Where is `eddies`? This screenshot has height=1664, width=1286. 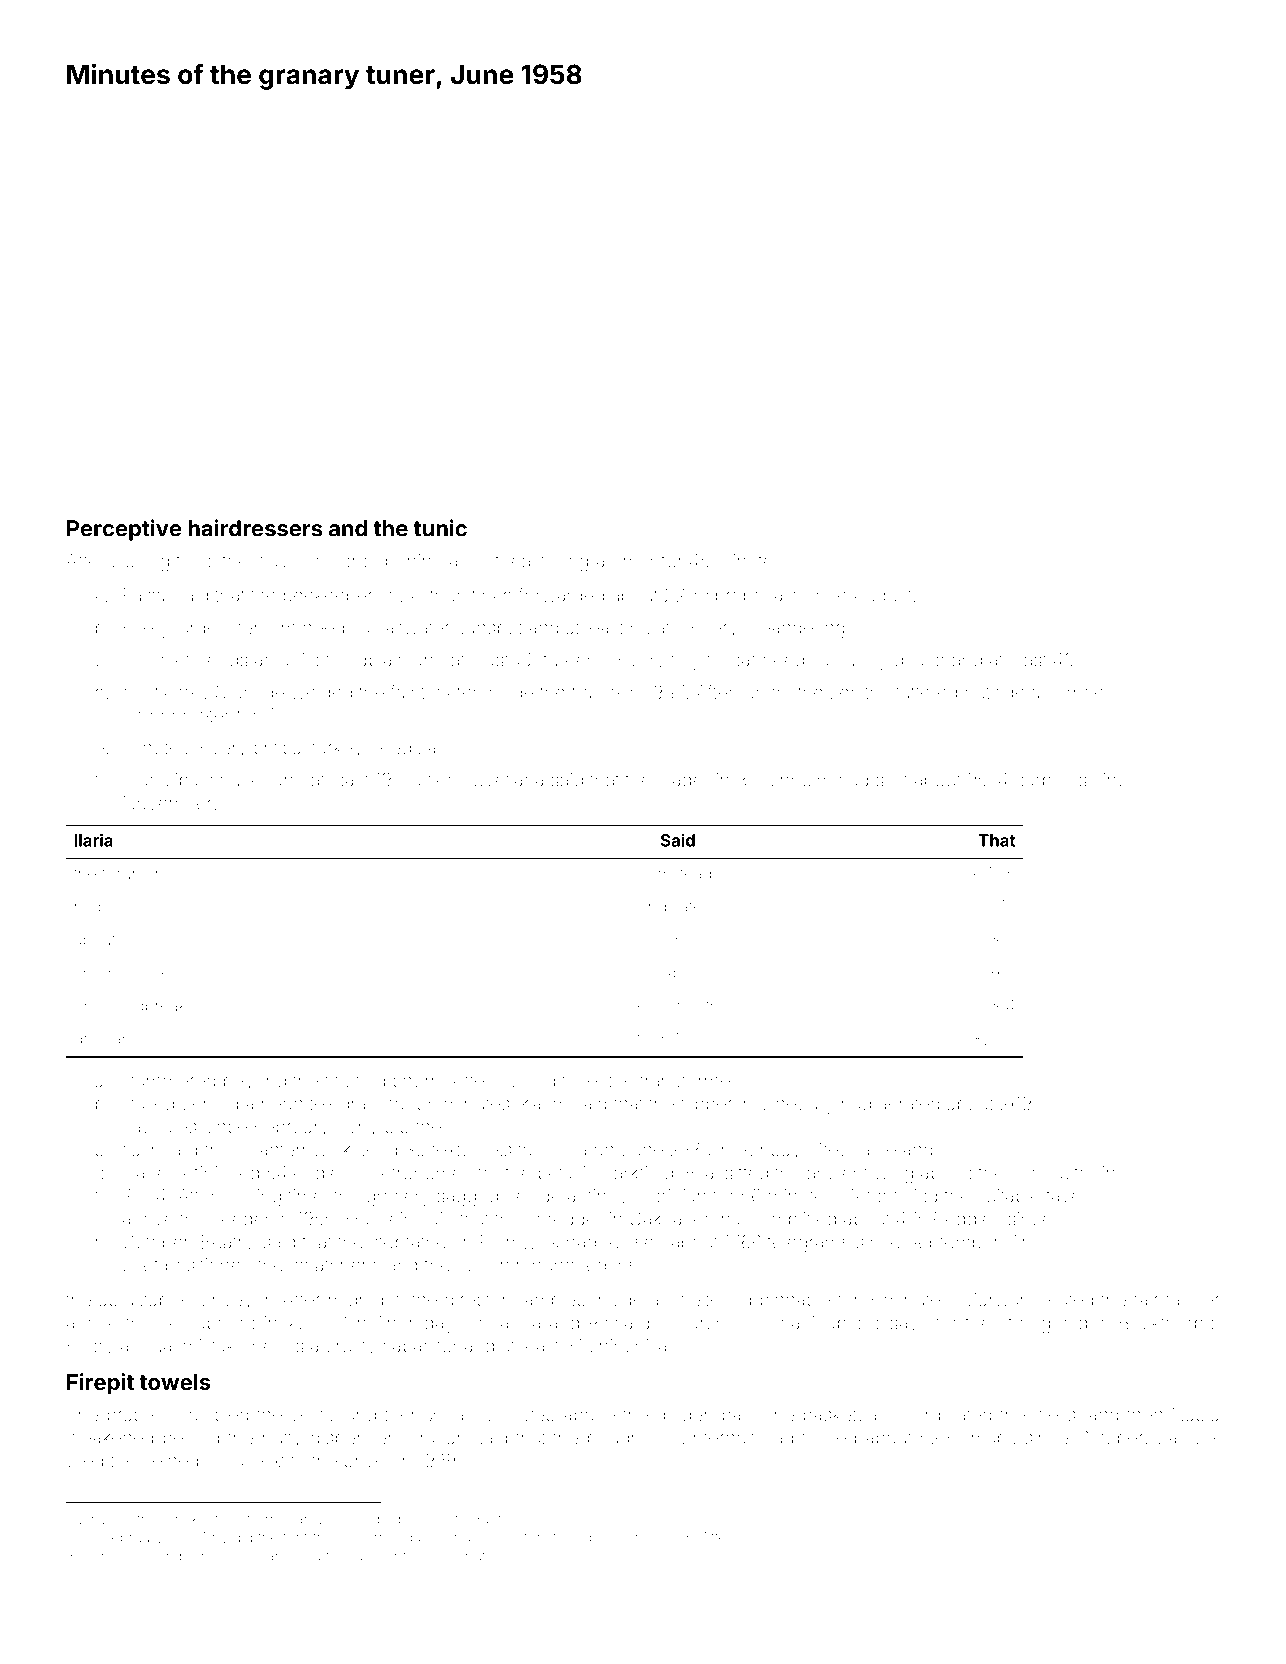 eddies is located at coordinates (973, 1219).
